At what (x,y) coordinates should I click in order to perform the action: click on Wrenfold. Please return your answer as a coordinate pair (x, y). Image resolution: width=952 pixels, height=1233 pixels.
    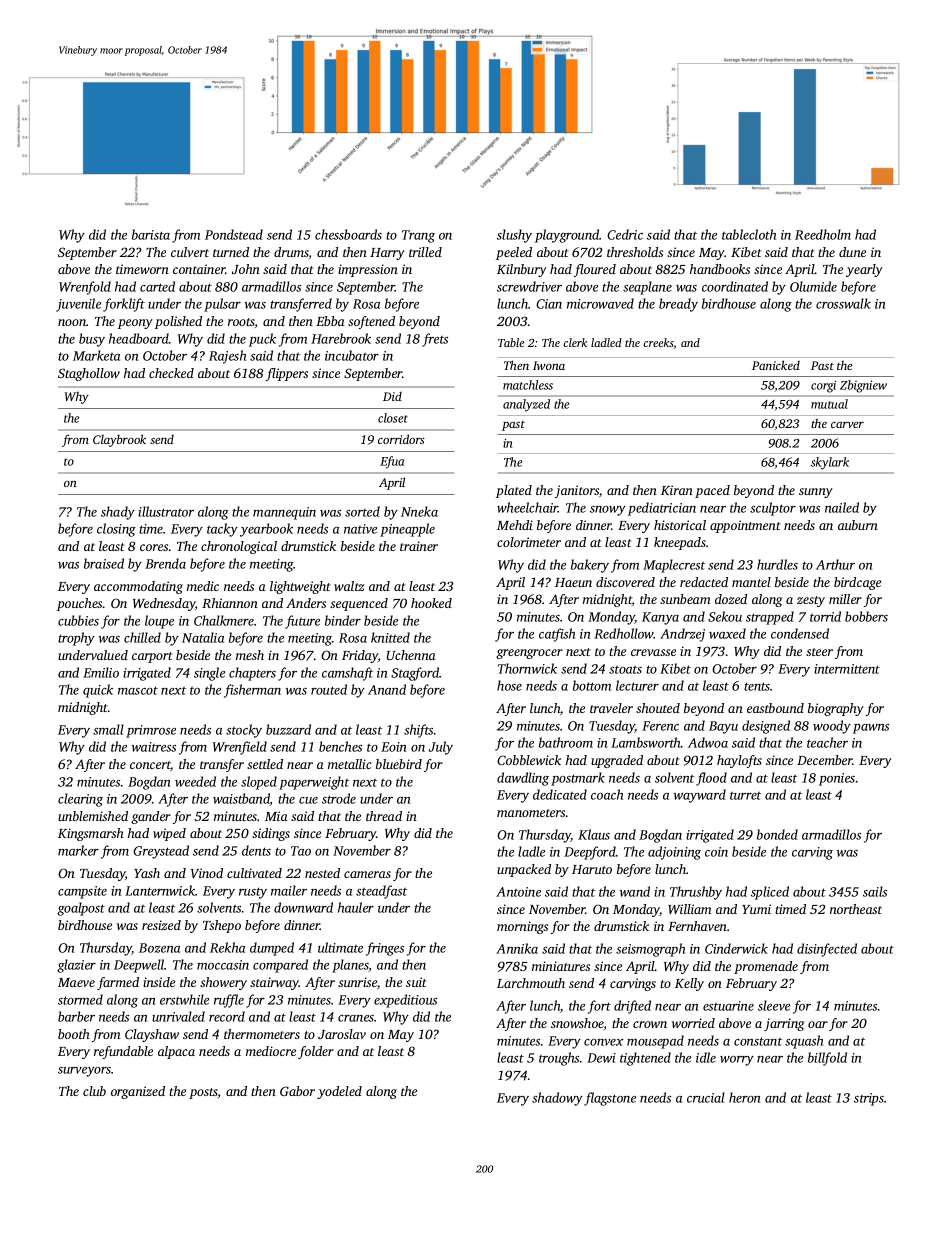
    Looking at the image, I should click on (85, 288).
